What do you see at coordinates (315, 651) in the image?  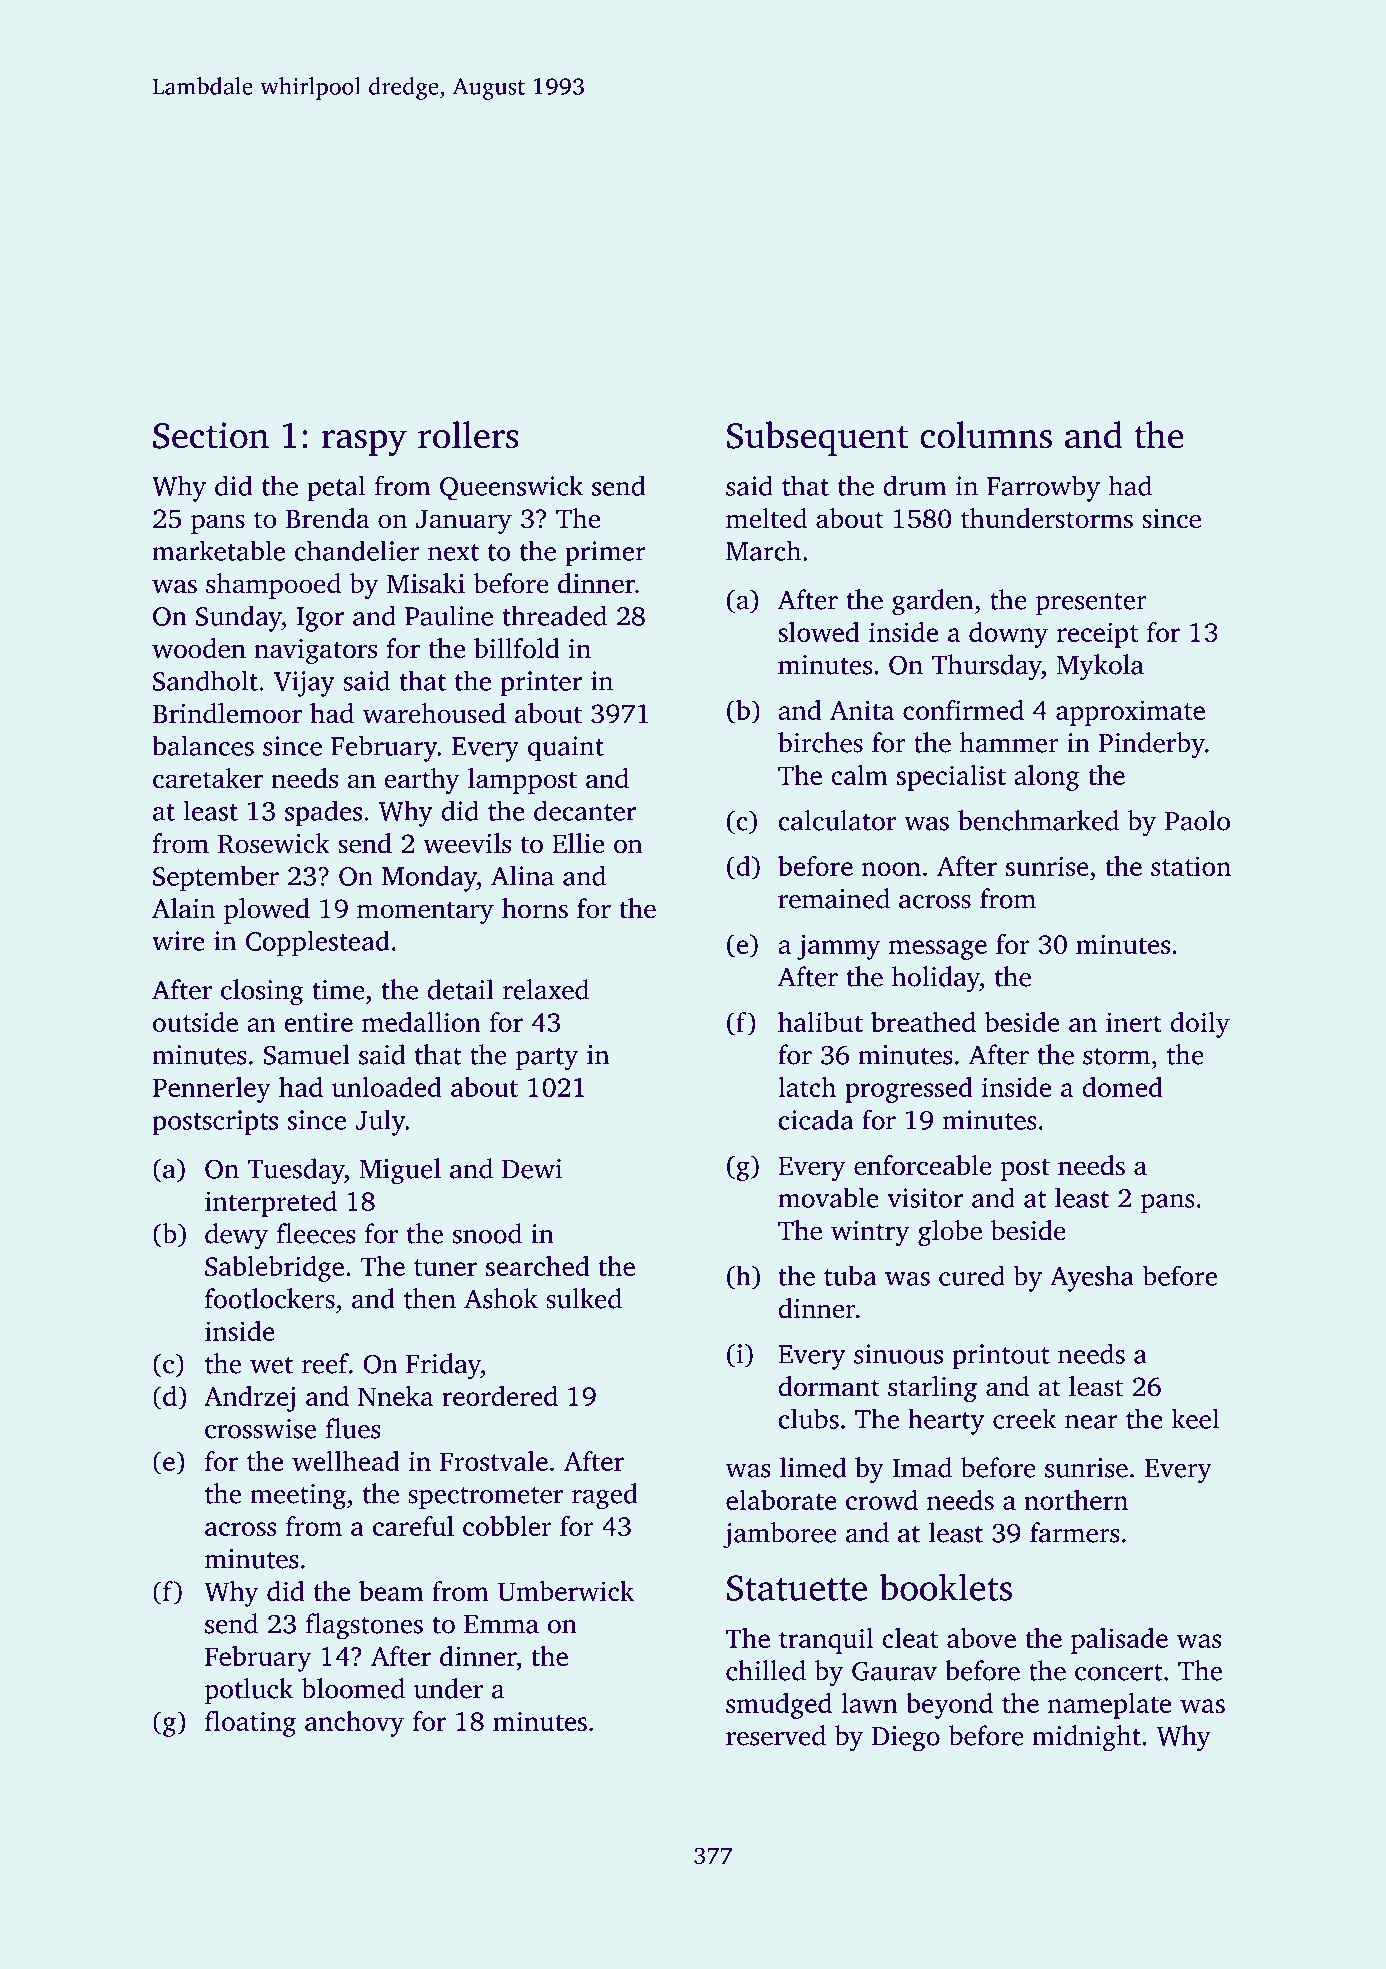 I see `navigators` at bounding box center [315, 651].
